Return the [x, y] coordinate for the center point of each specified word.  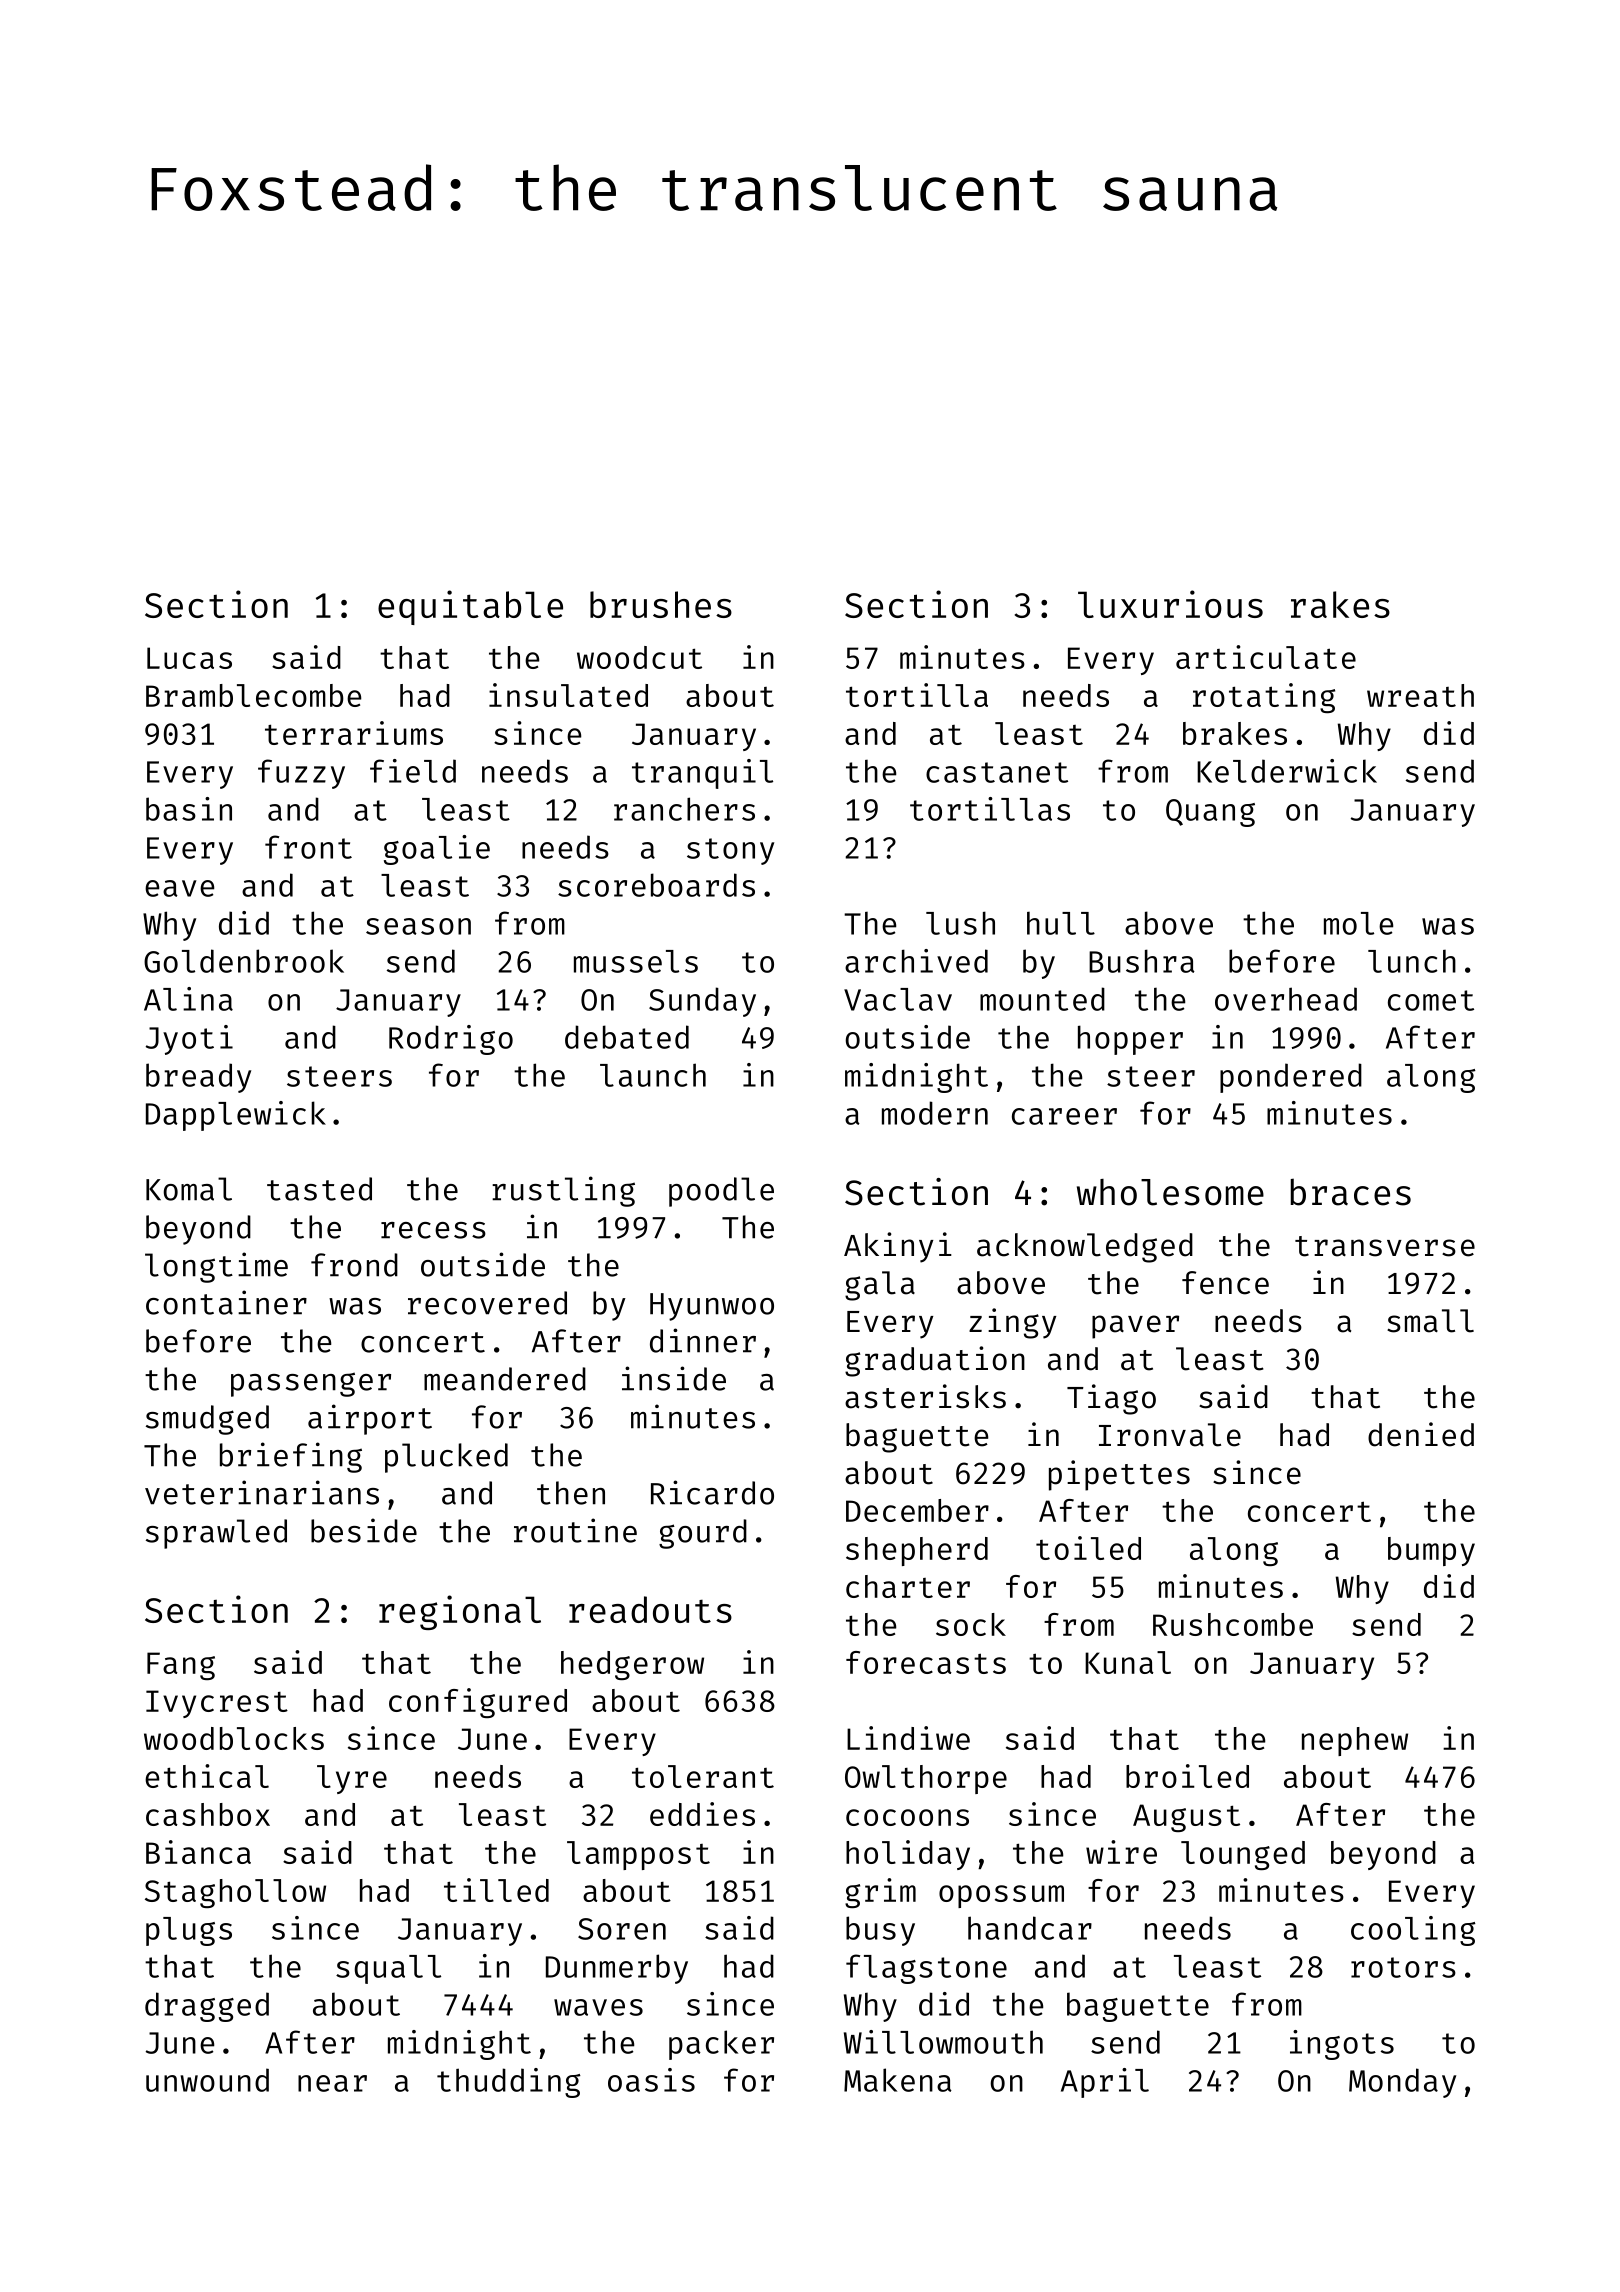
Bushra [1142, 961]
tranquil [702, 774]
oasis [651, 2080]
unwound [207, 2080]
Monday [1402, 2083]
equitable [470, 607]
